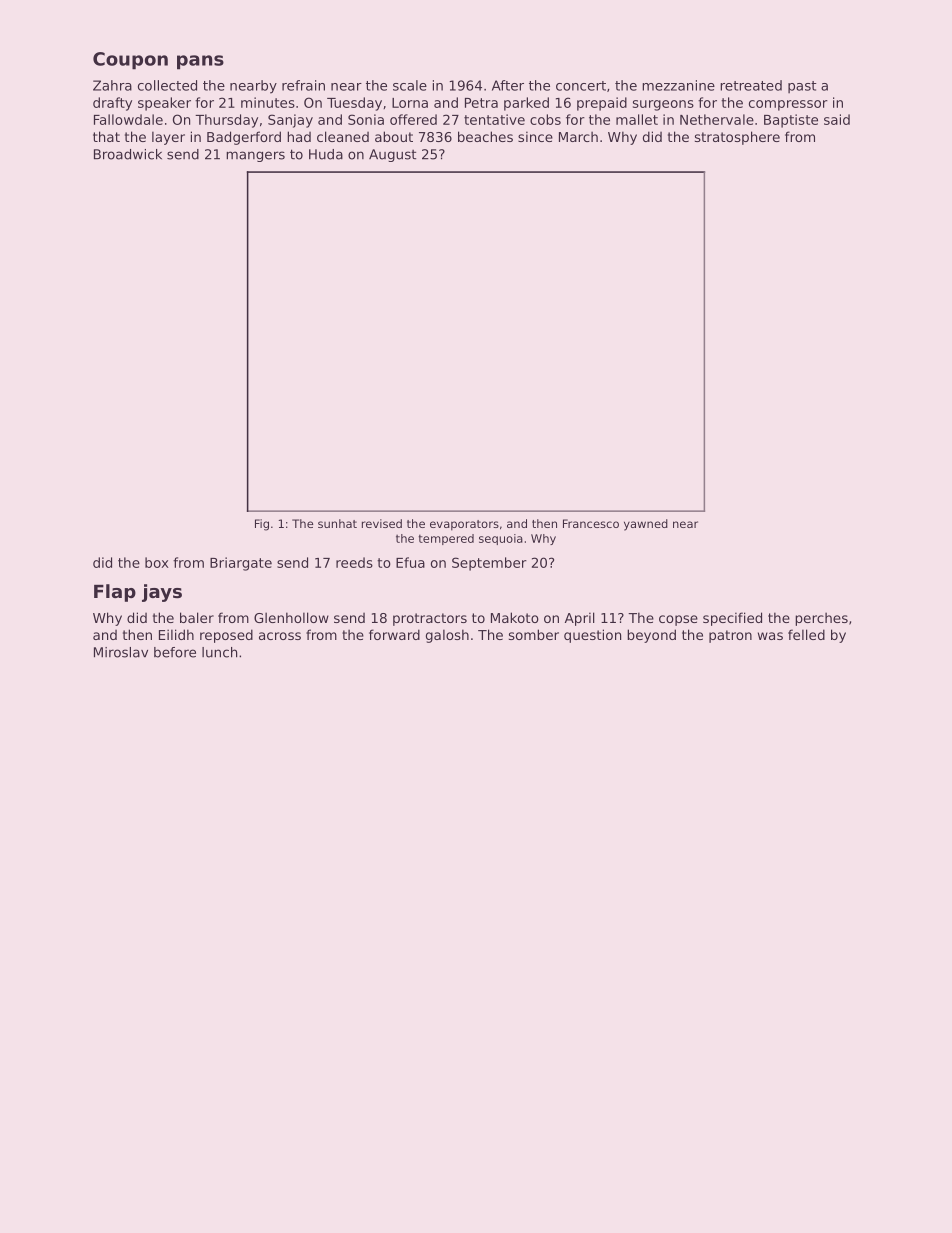 This page has width=952, height=1233. What do you see at coordinates (219, 652) in the page?
I see `lunch` at bounding box center [219, 652].
